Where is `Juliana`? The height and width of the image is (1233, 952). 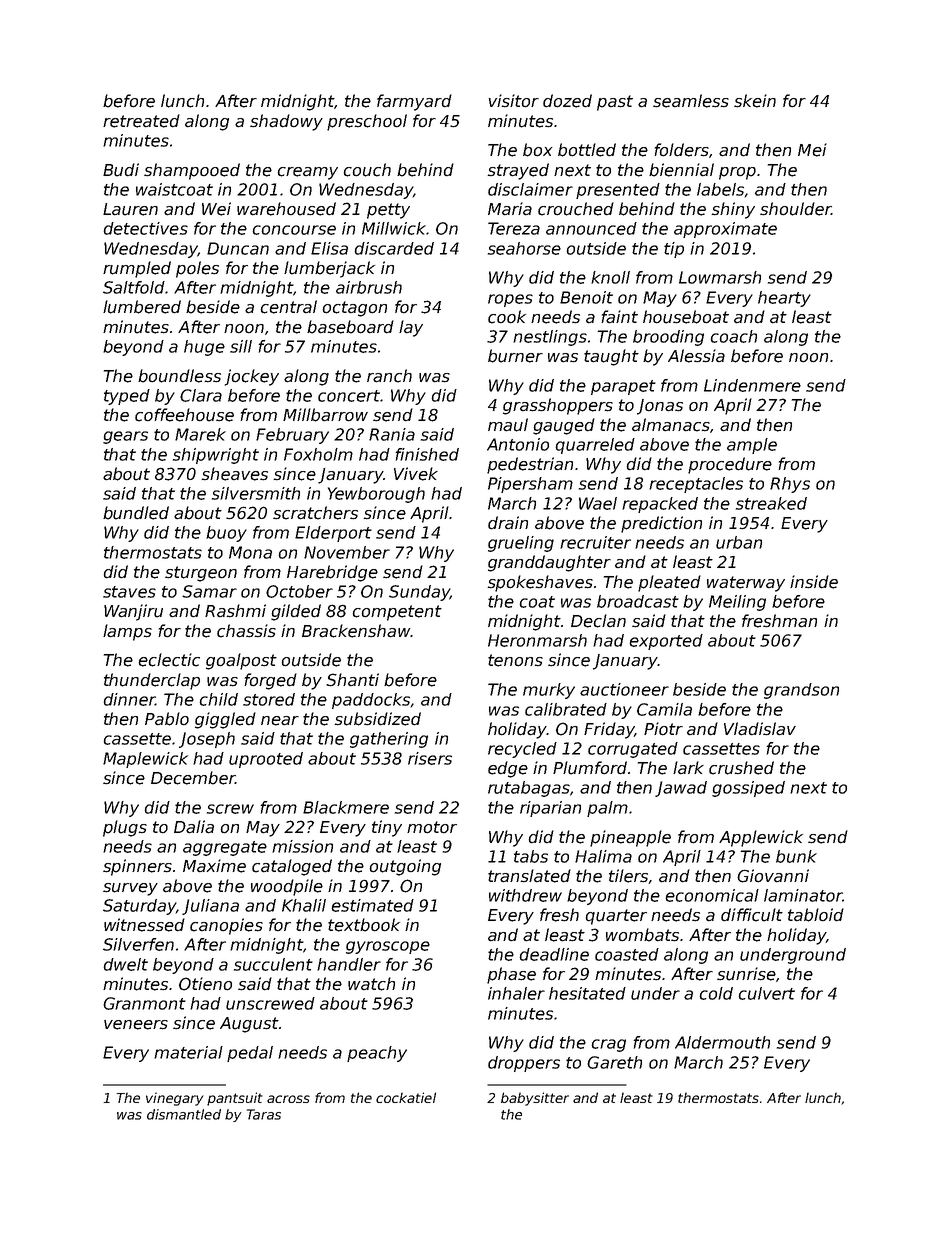 Juliana is located at coordinates (210, 907).
